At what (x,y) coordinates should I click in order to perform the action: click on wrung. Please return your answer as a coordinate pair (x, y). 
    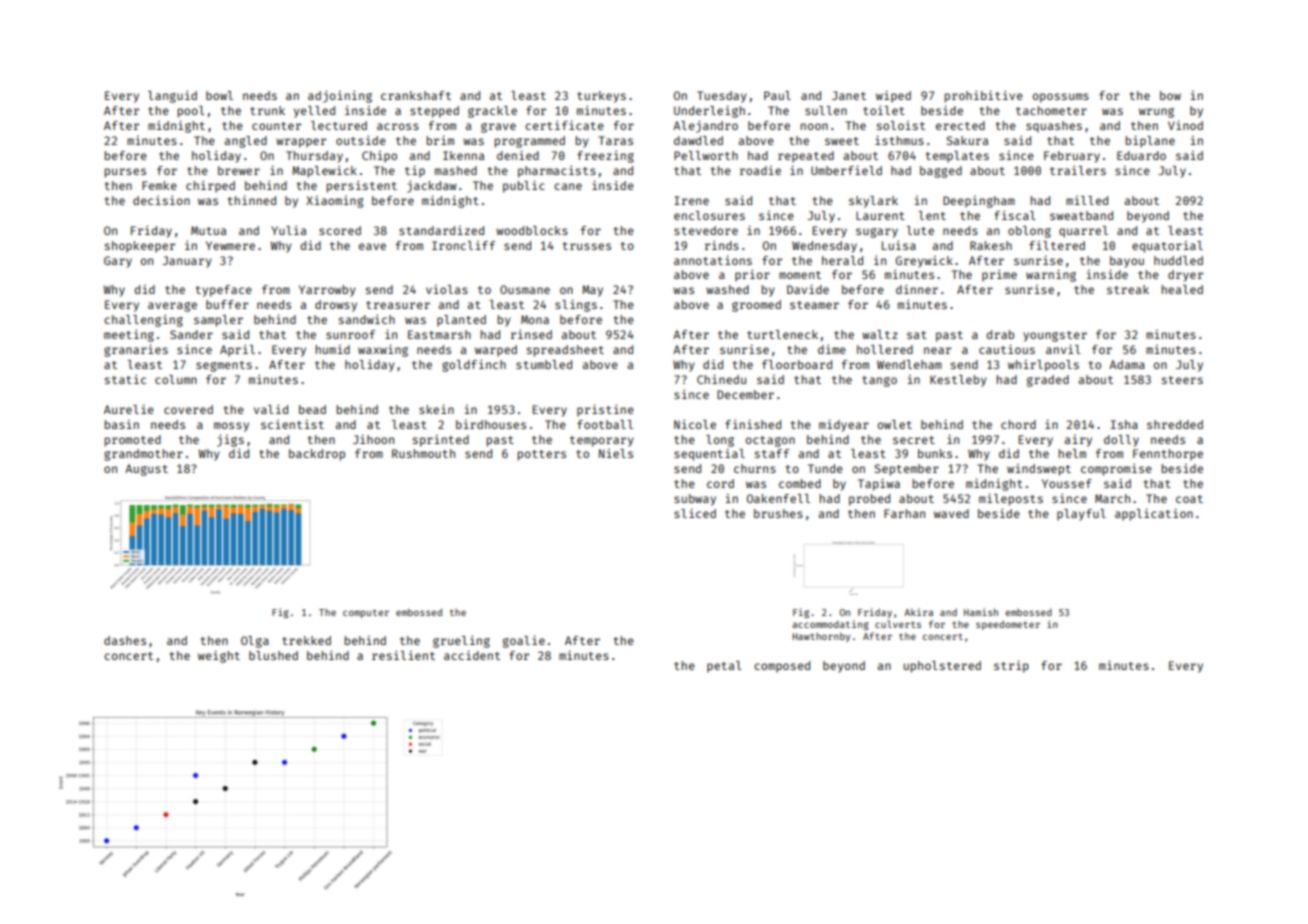
    Looking at the image, I should click on (1156, 113).
